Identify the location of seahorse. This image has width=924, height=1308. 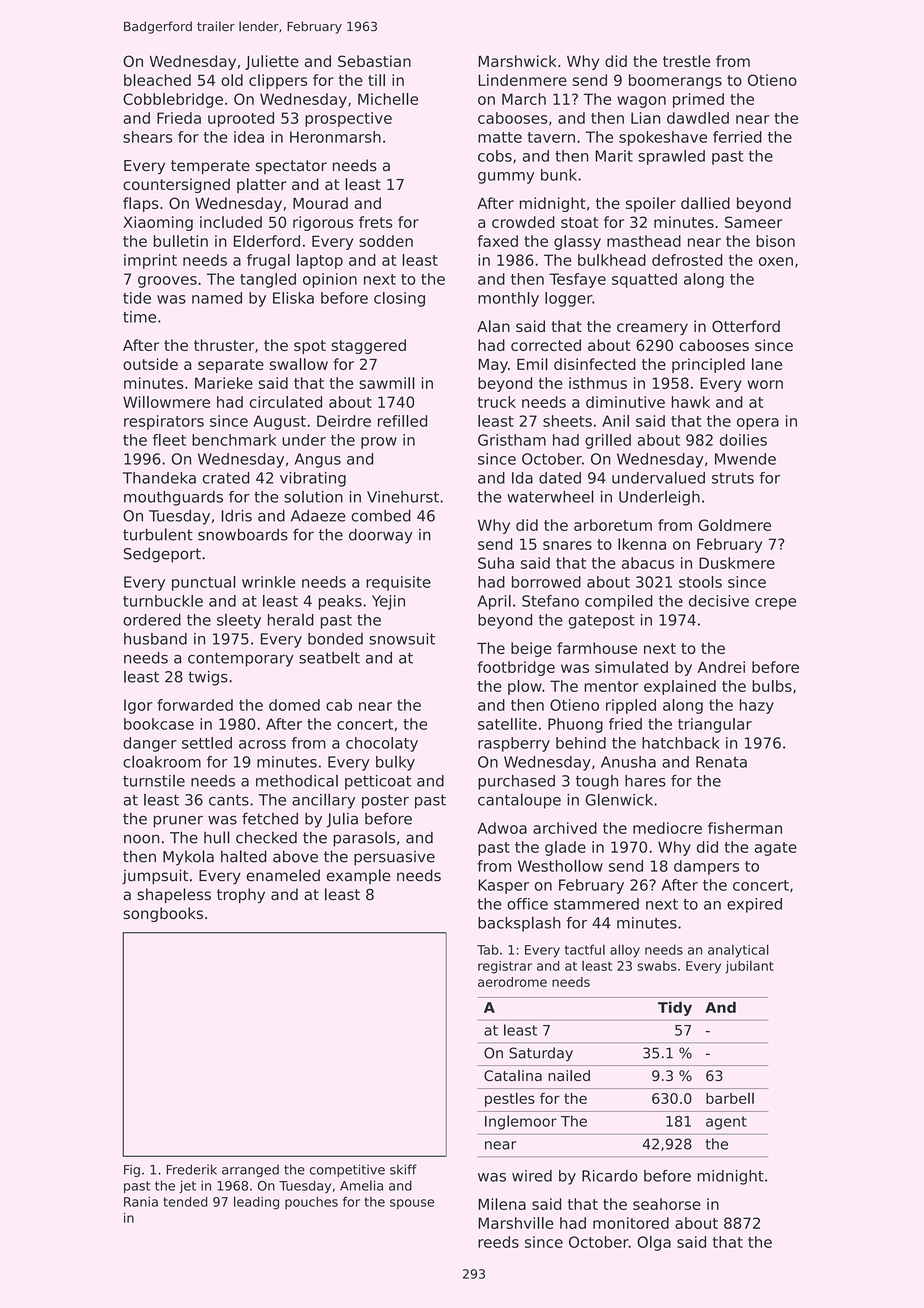
(667, 1204).
